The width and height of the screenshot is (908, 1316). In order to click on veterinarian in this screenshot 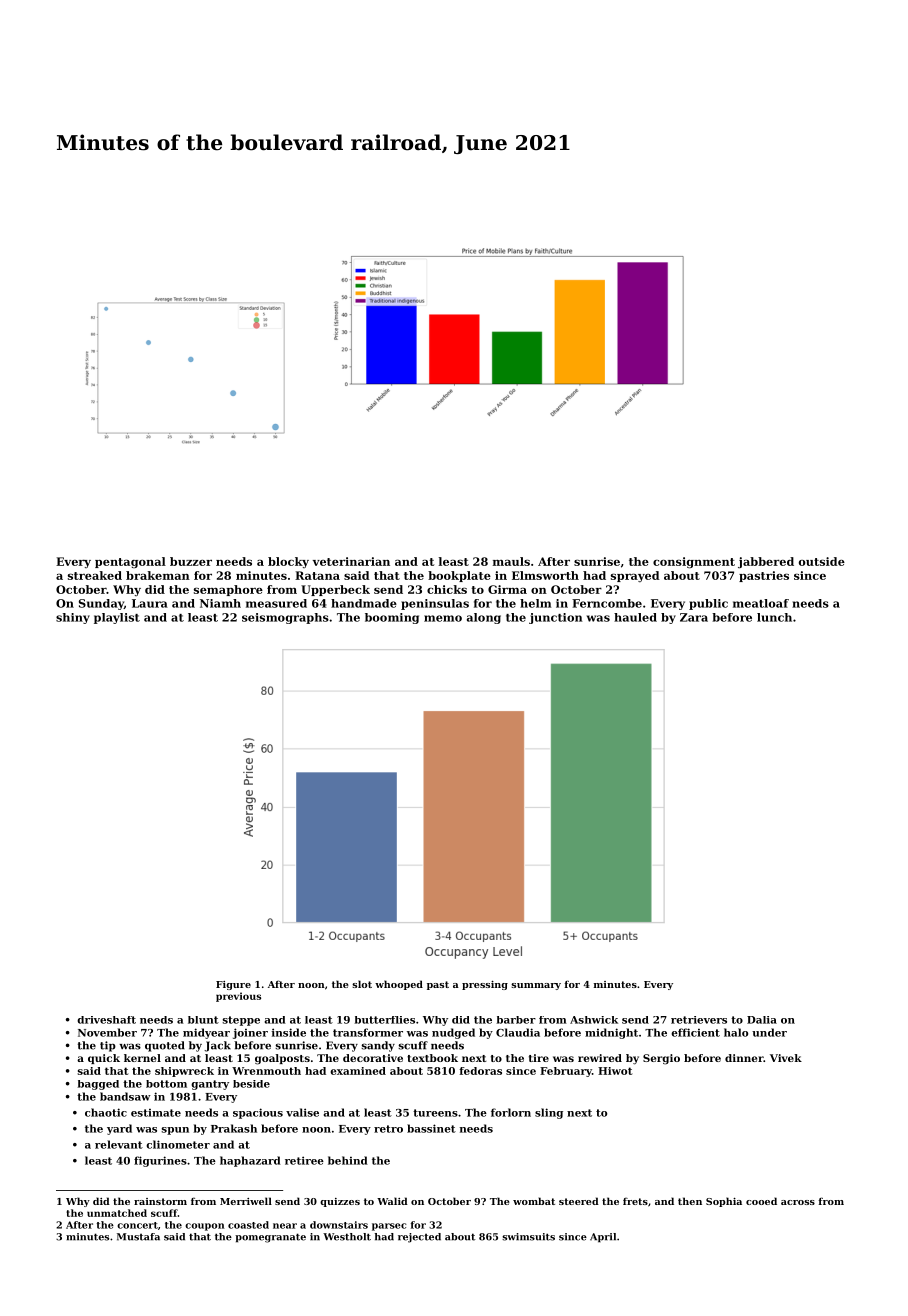, I will do `click(351, 561)`.
